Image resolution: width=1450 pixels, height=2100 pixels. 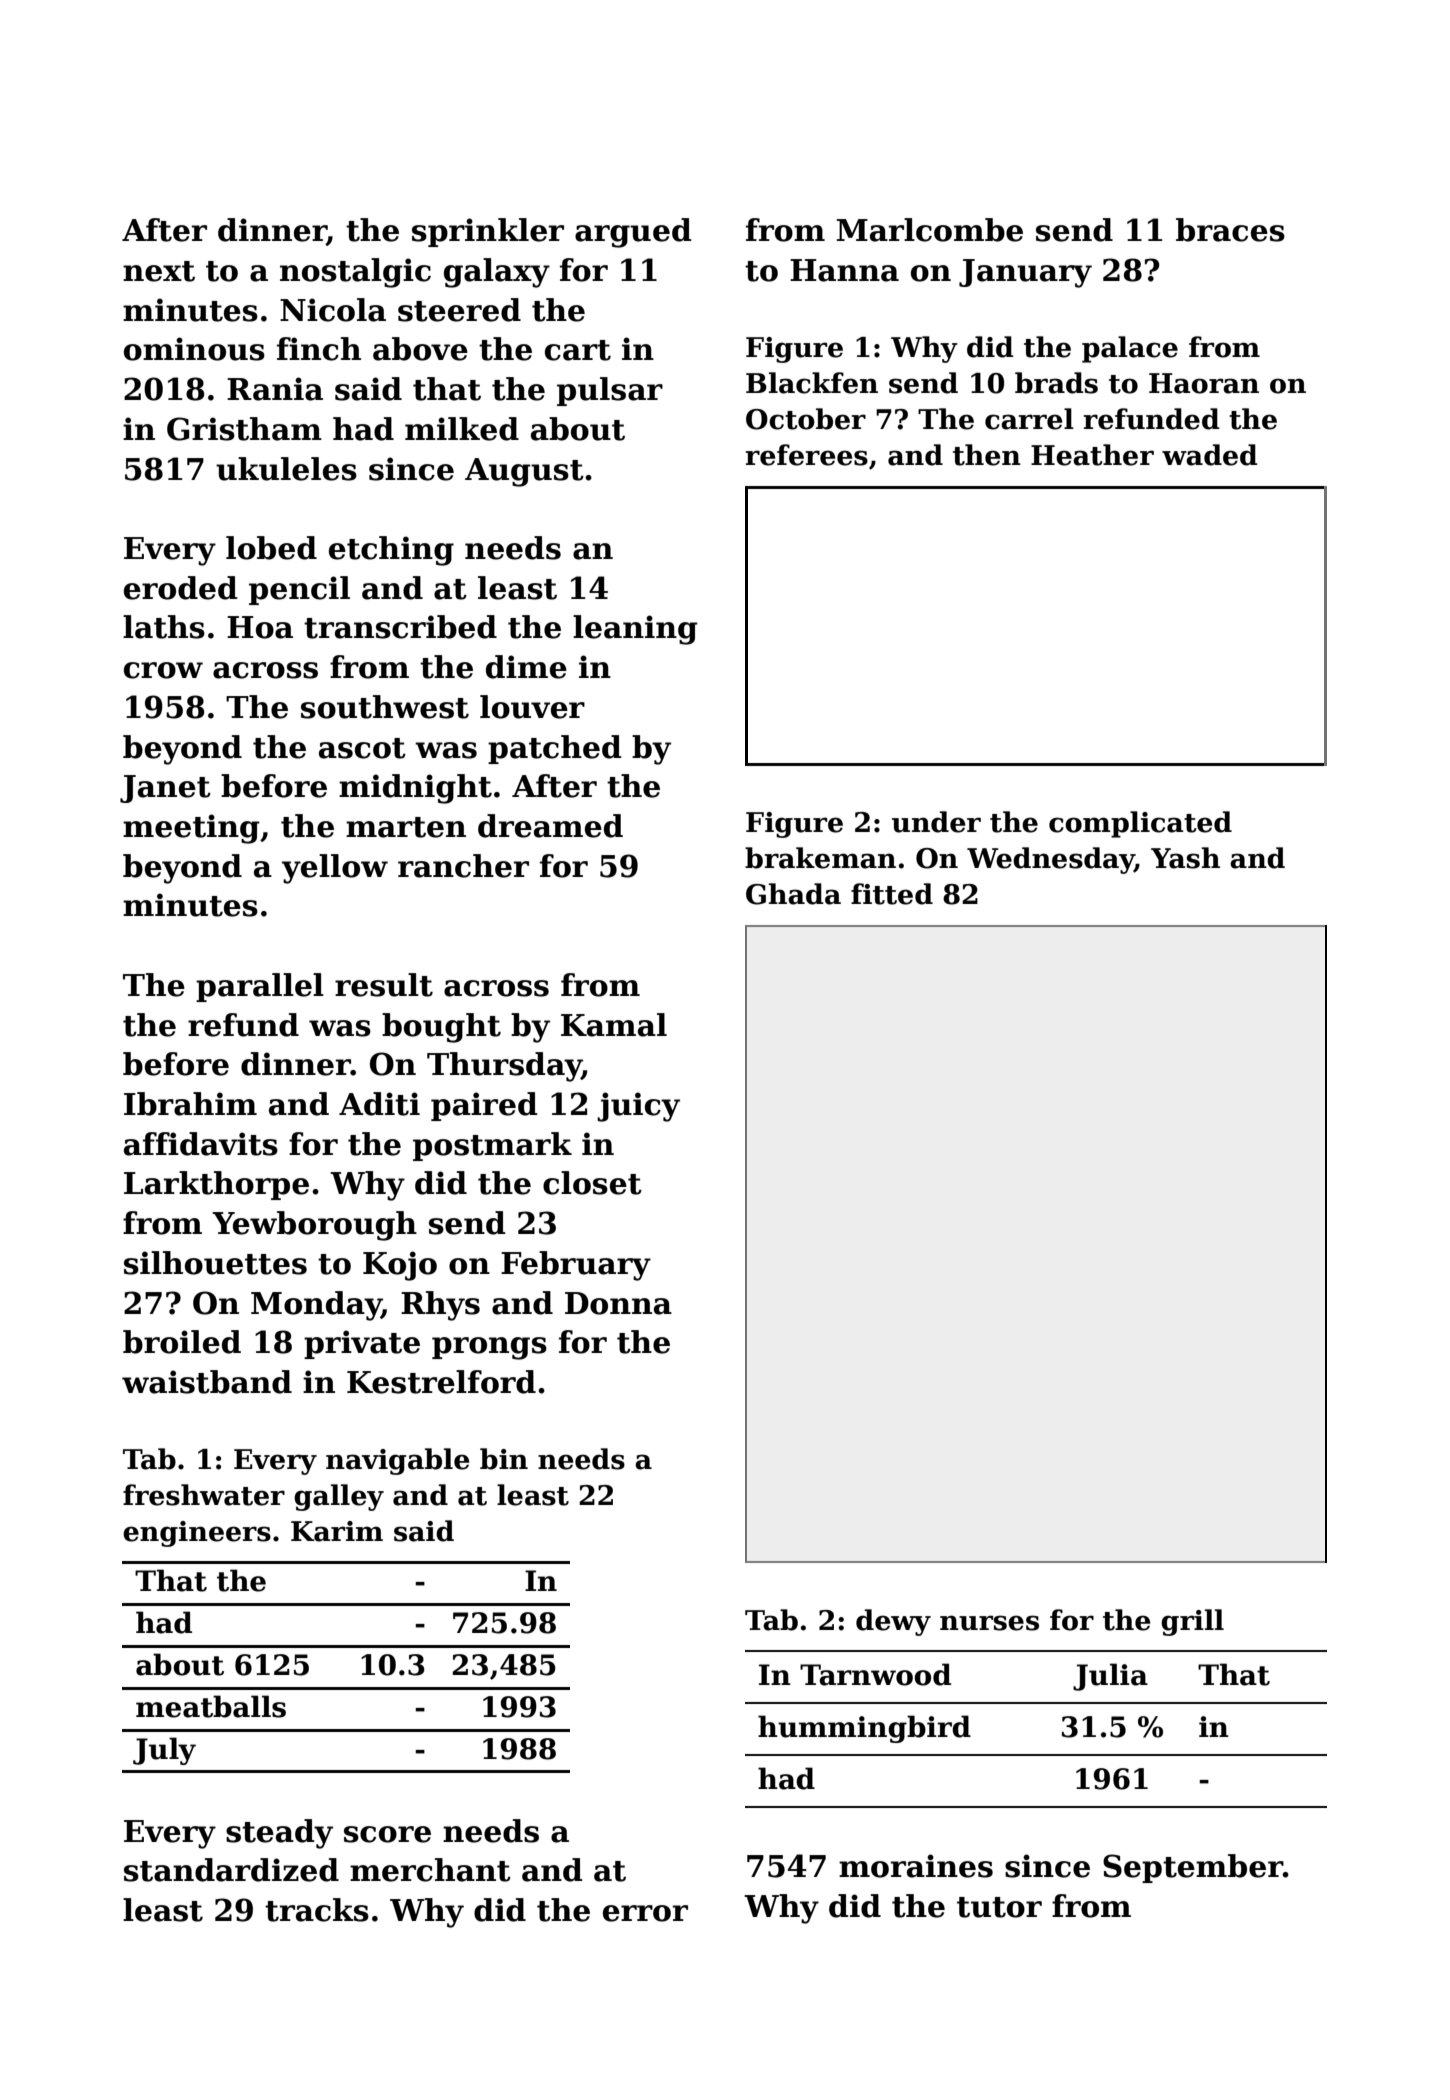 What do you see at coordinates (197, 1534) in the screenshot?
I see `engineers` at bounding box center [197, 1534].
